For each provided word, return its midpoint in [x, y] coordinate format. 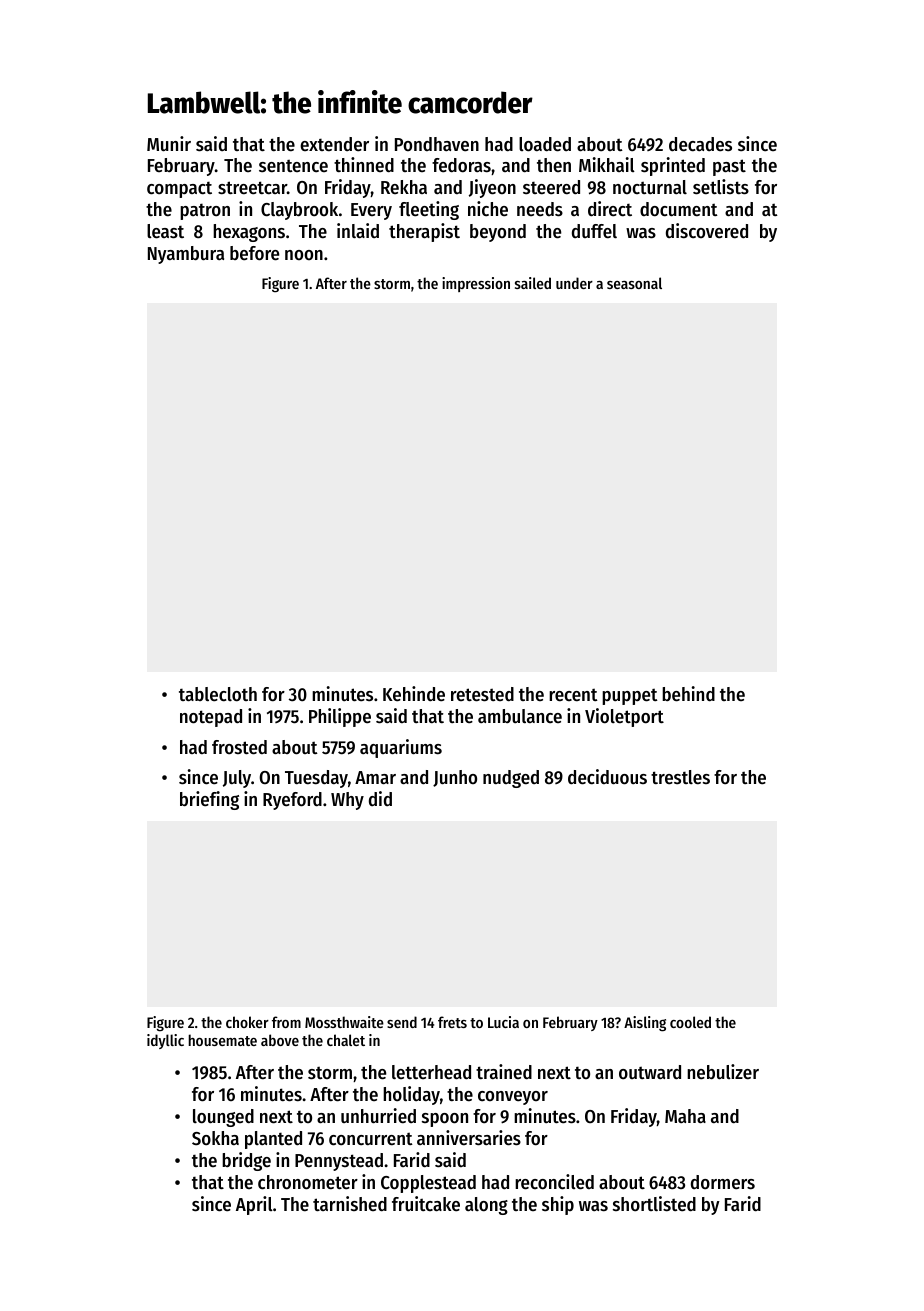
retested [482, 694]
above [280, 1040]
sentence [293, 166]
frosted [239, 747]
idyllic [165, 1041]
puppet [630, 697]
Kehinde [414, 694]
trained [504, 1071]
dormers [723, 1182]
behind [688, 694]
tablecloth [218, 694]
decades [700, 144]
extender [334, 144]
